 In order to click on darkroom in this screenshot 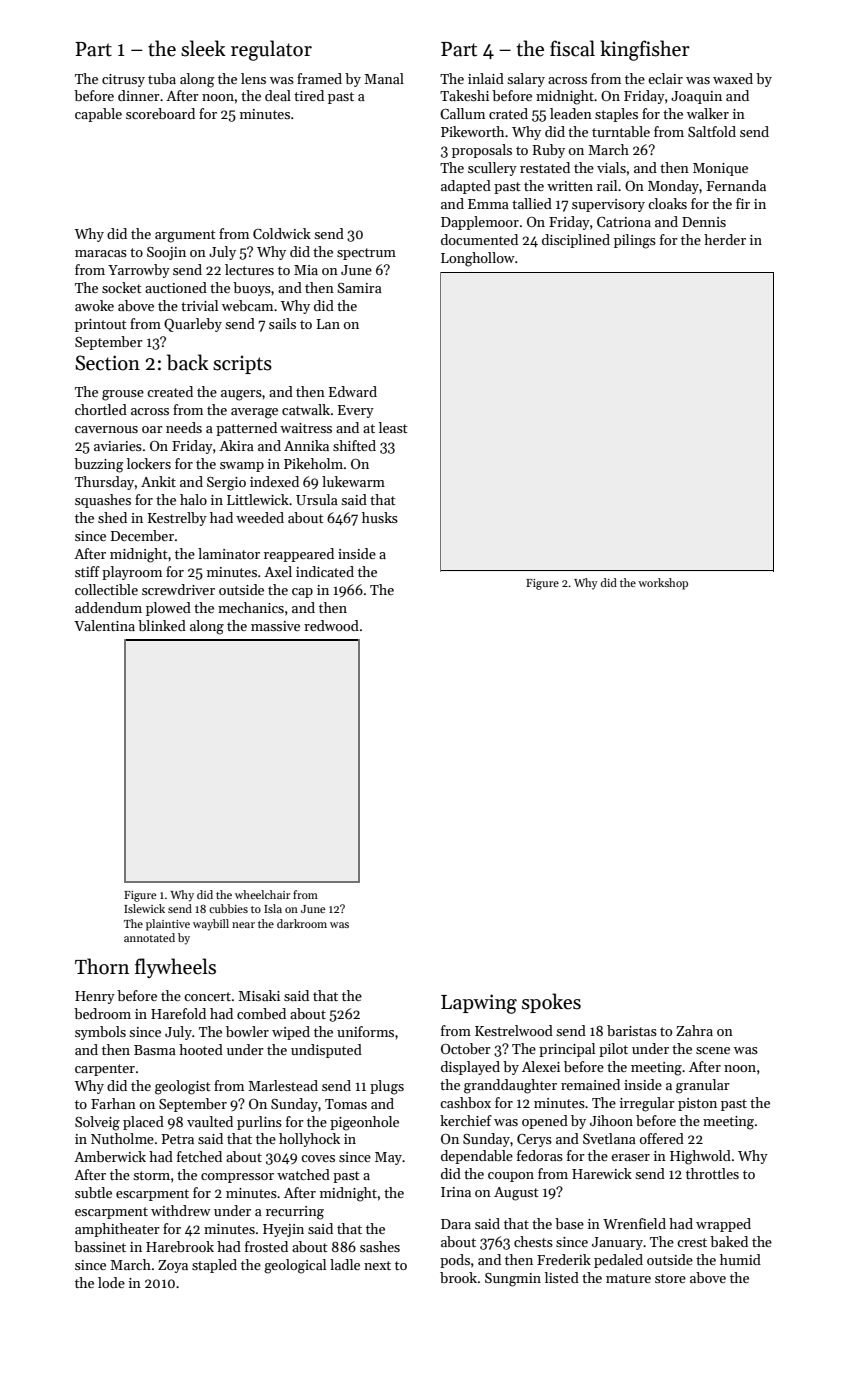, I will do `click(302, 923)`.
